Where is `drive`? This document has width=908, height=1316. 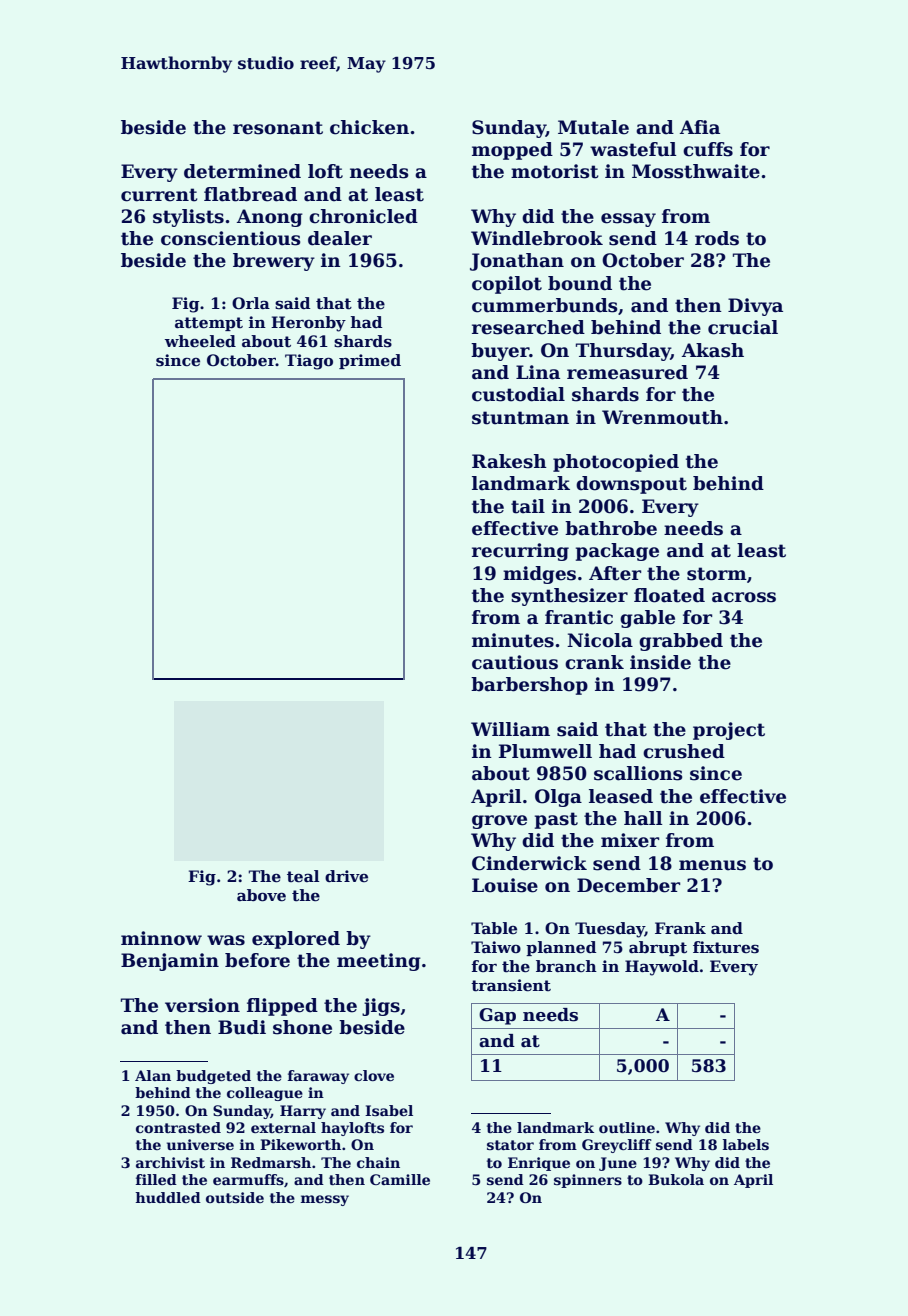 drive is located at coordinates (346, 876).
